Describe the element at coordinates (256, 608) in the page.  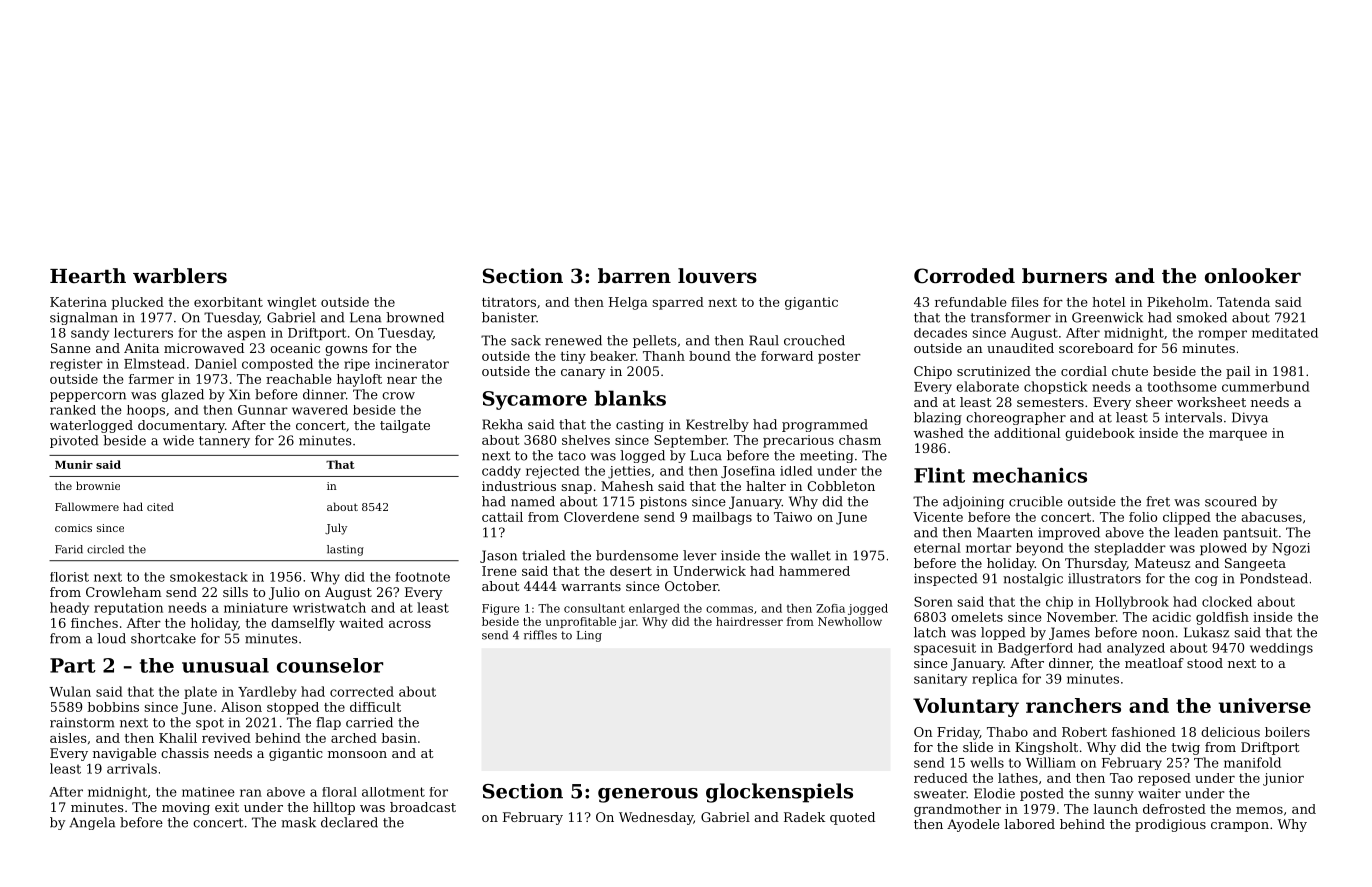
I see `miniature` at that location.
